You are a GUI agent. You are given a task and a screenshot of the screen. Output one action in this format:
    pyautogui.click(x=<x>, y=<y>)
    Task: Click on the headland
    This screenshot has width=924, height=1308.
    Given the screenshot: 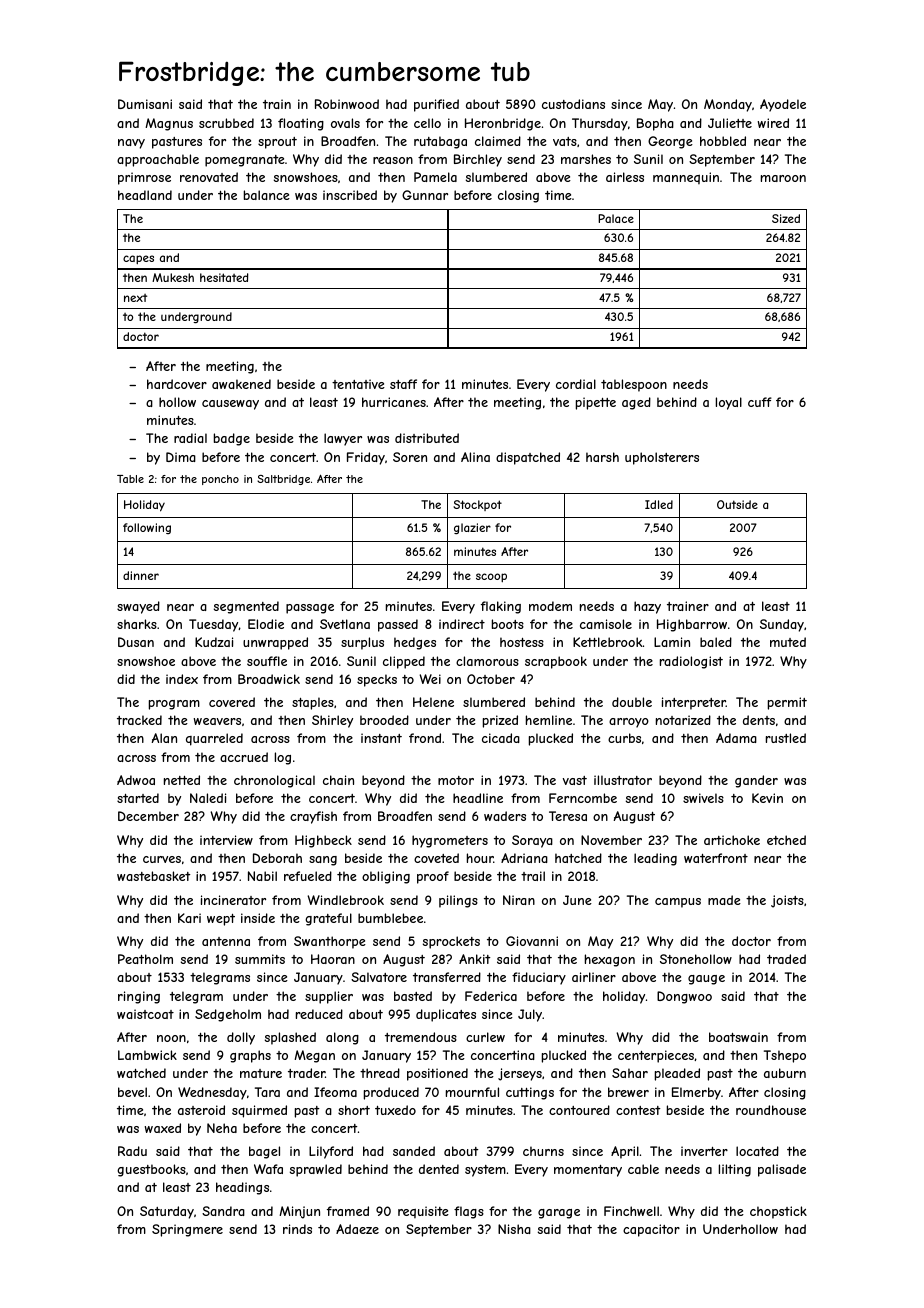 What is the action you would take?
    pyautogui.click(x=145, y=195)
